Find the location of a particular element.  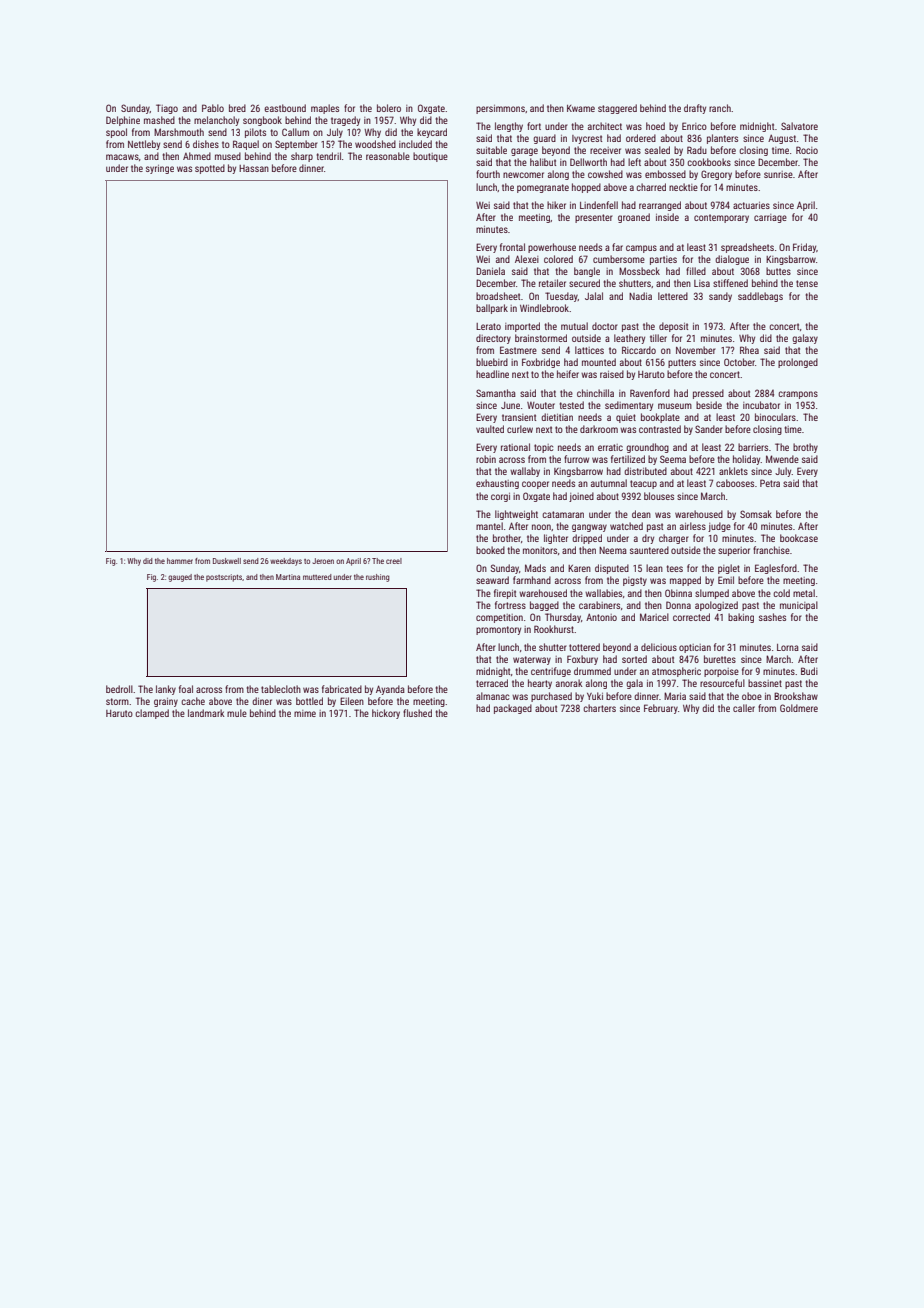

syringe is located at coordinates (160, 169).
